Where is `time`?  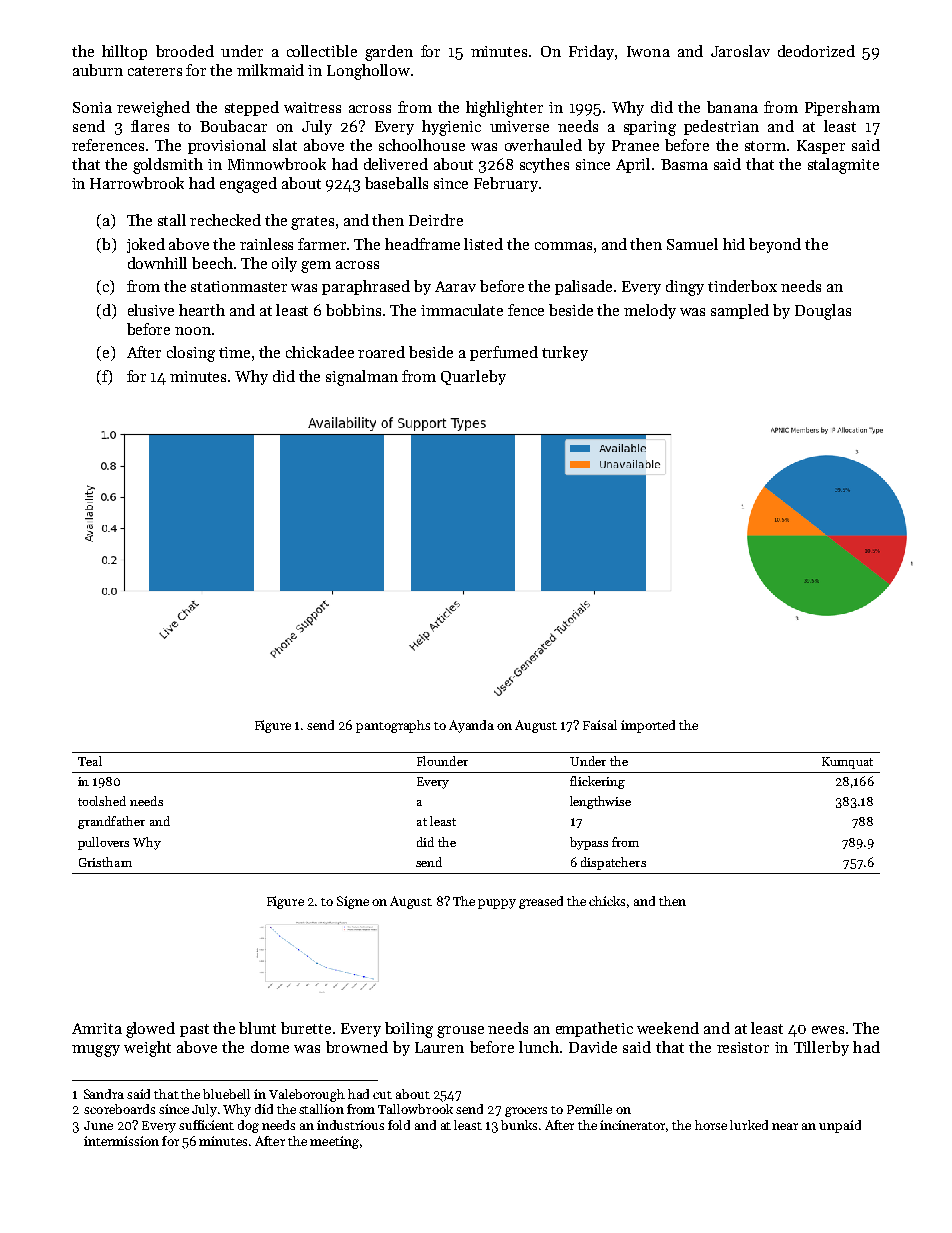 time is located at coordinates (234, 352).
